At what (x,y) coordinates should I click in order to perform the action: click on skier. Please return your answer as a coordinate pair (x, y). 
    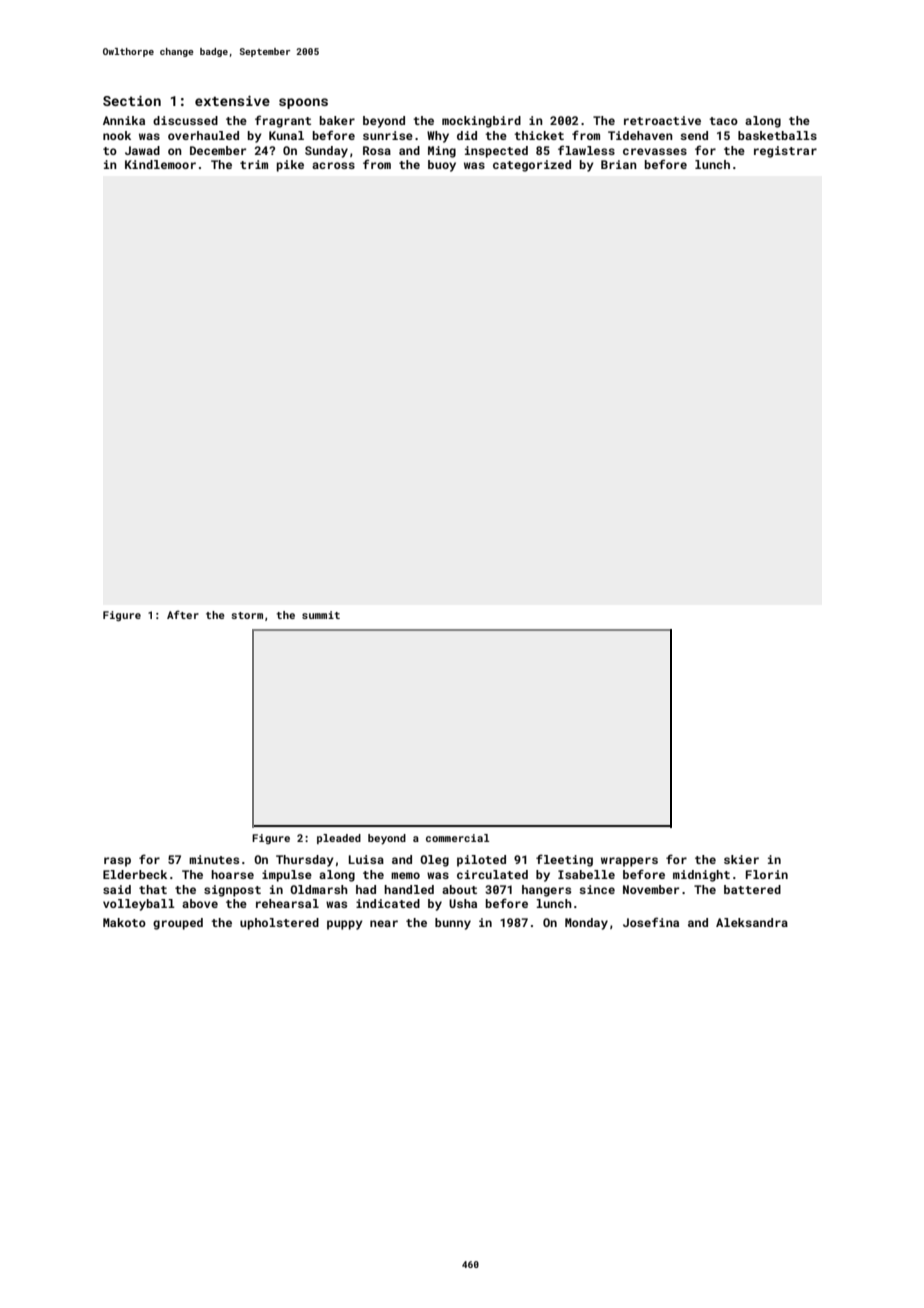
    Looking at the image, I should click on (741, 859).
